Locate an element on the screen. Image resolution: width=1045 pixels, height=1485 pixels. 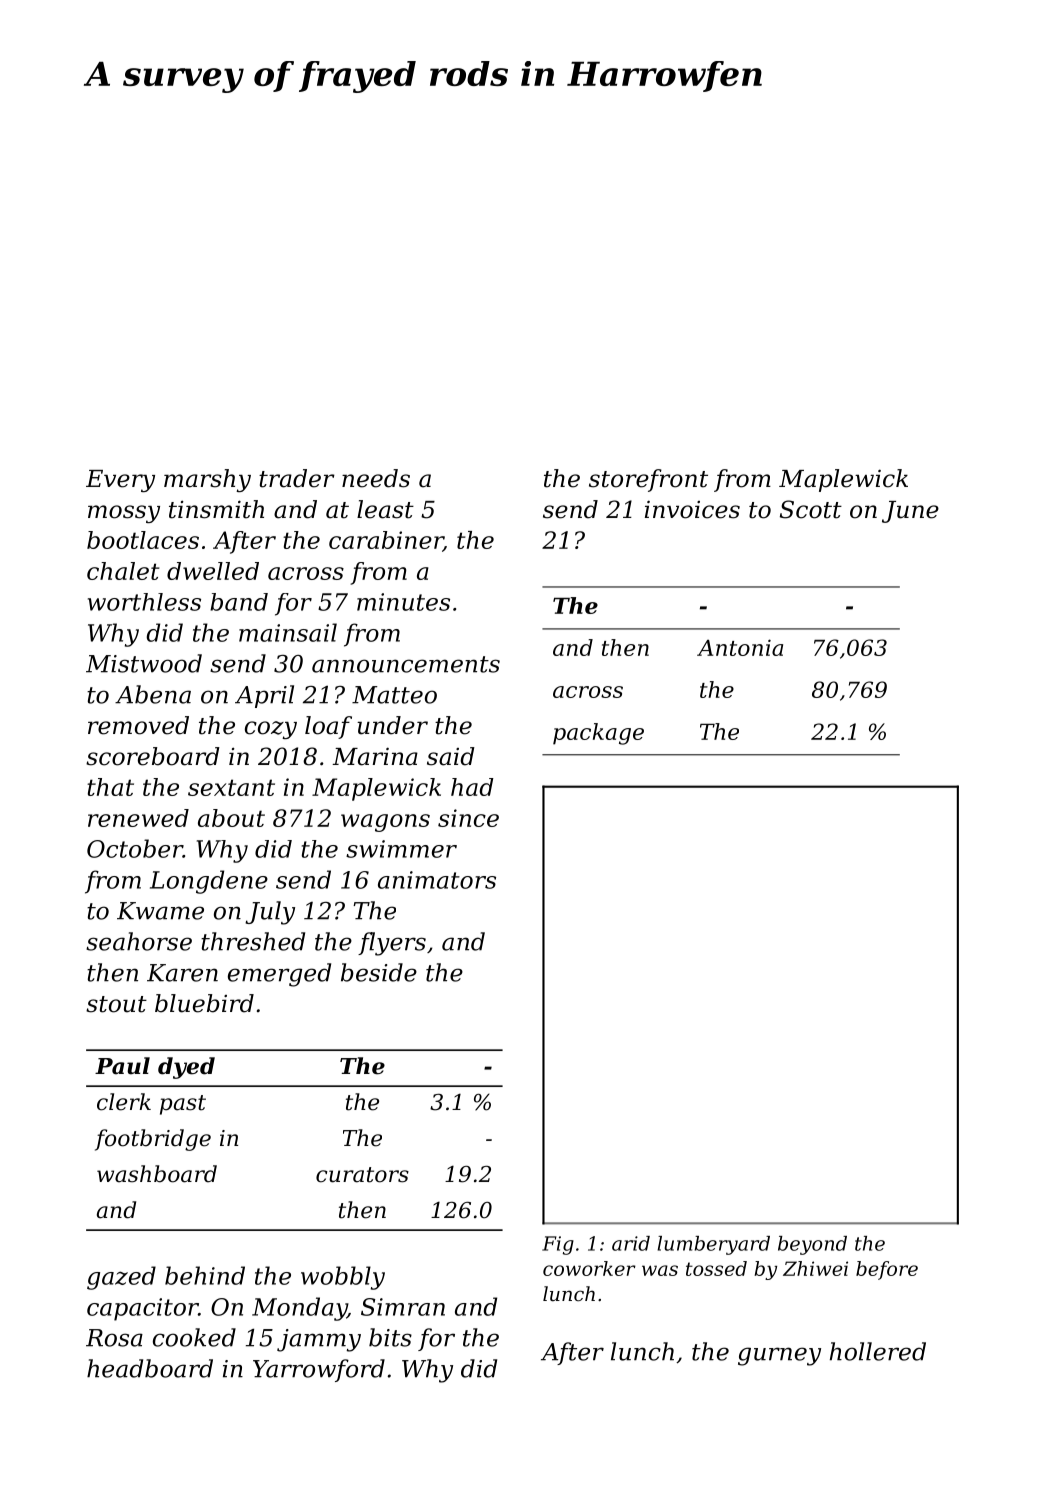
seahorse is located at coordinates (139, 941).
